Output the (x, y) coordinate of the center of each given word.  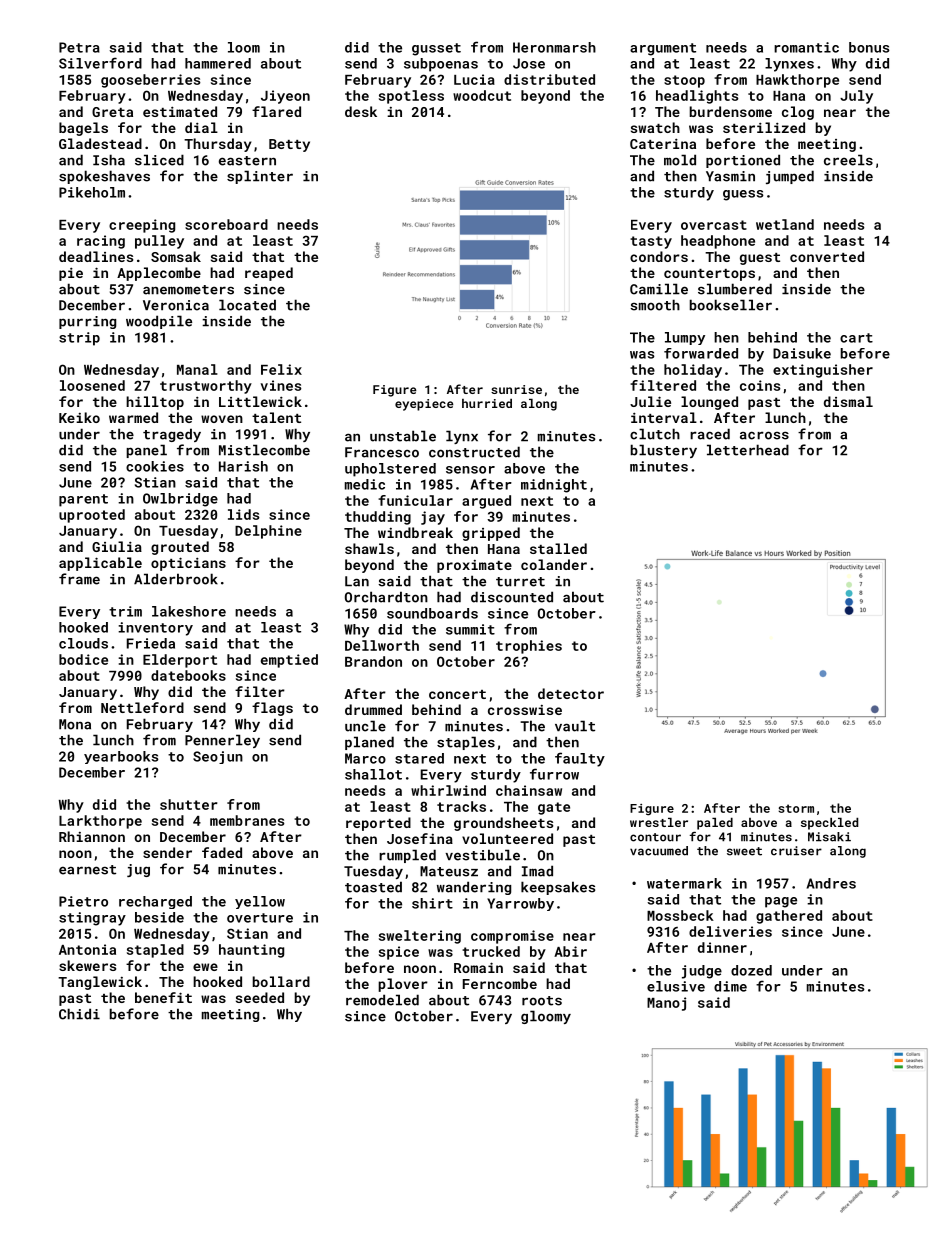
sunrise (516, 389)
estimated (180, 111)
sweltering (420, 937)
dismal (848, 401)
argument (663, 49)
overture (260, 918)
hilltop (155, 403)
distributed (549, 79)
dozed (751, 970)
